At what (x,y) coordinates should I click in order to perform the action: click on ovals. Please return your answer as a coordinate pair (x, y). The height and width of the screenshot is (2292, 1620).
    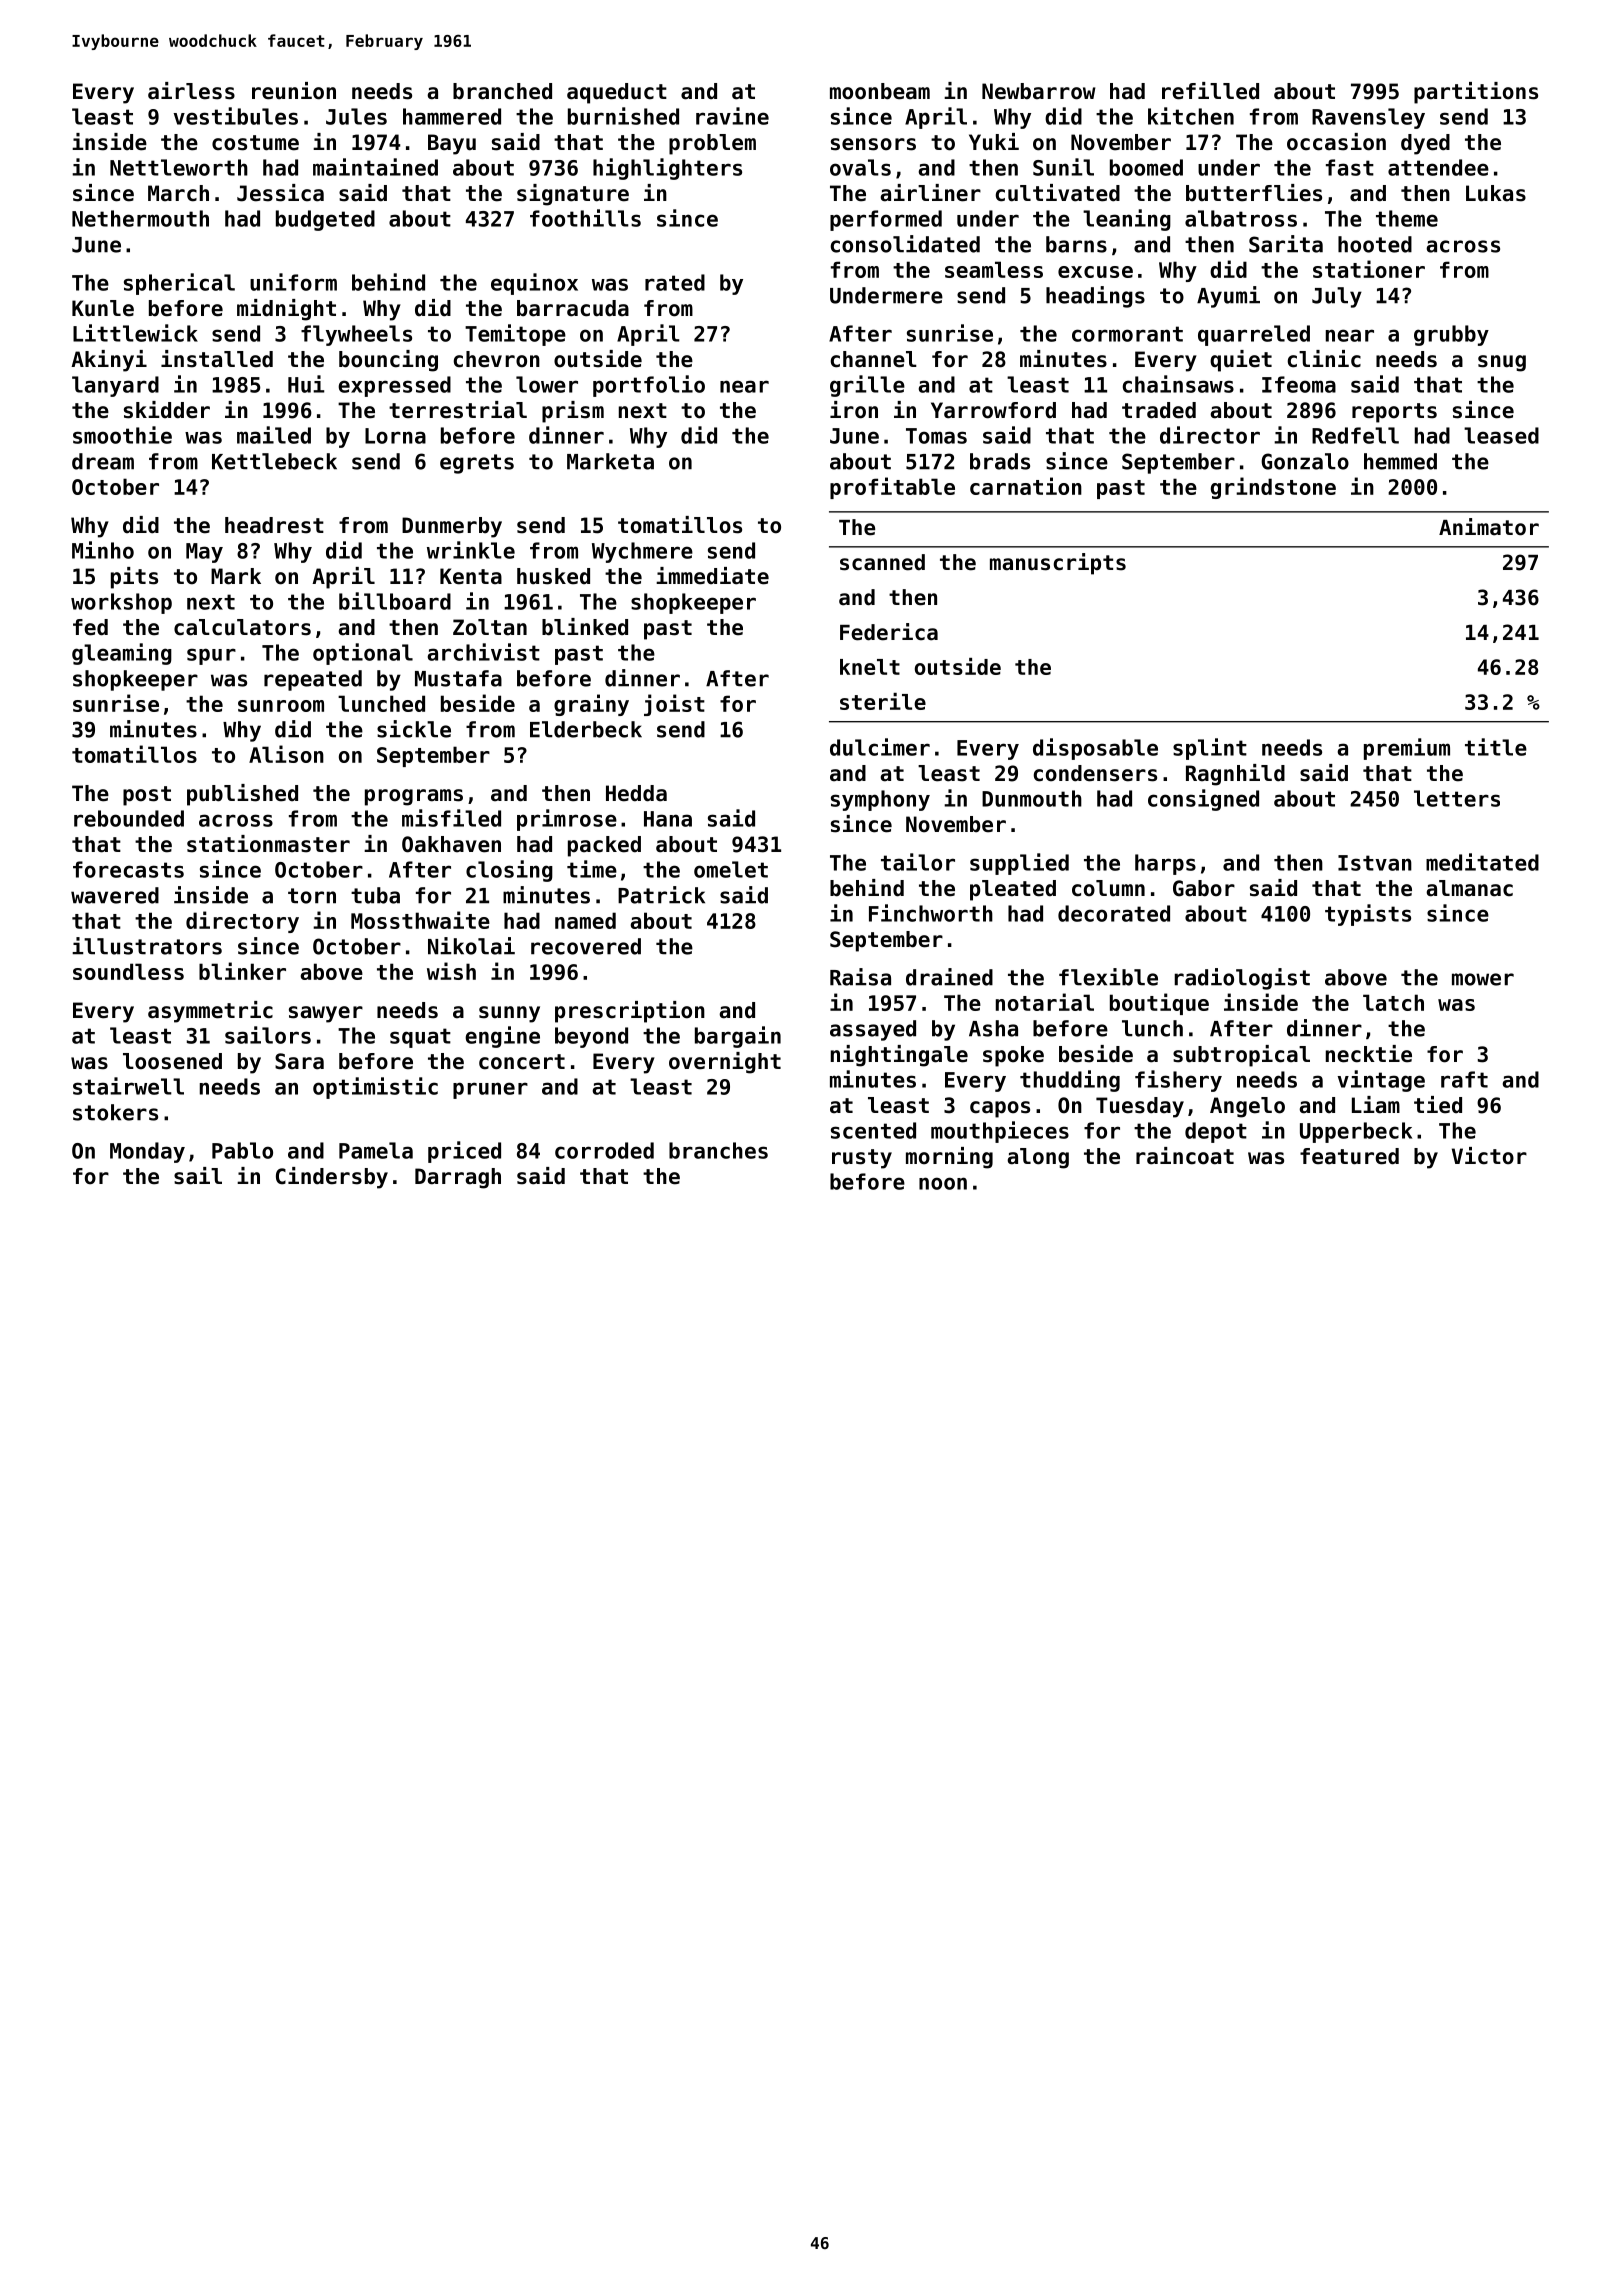
    Looking at the image, I should click on (860, 167).
